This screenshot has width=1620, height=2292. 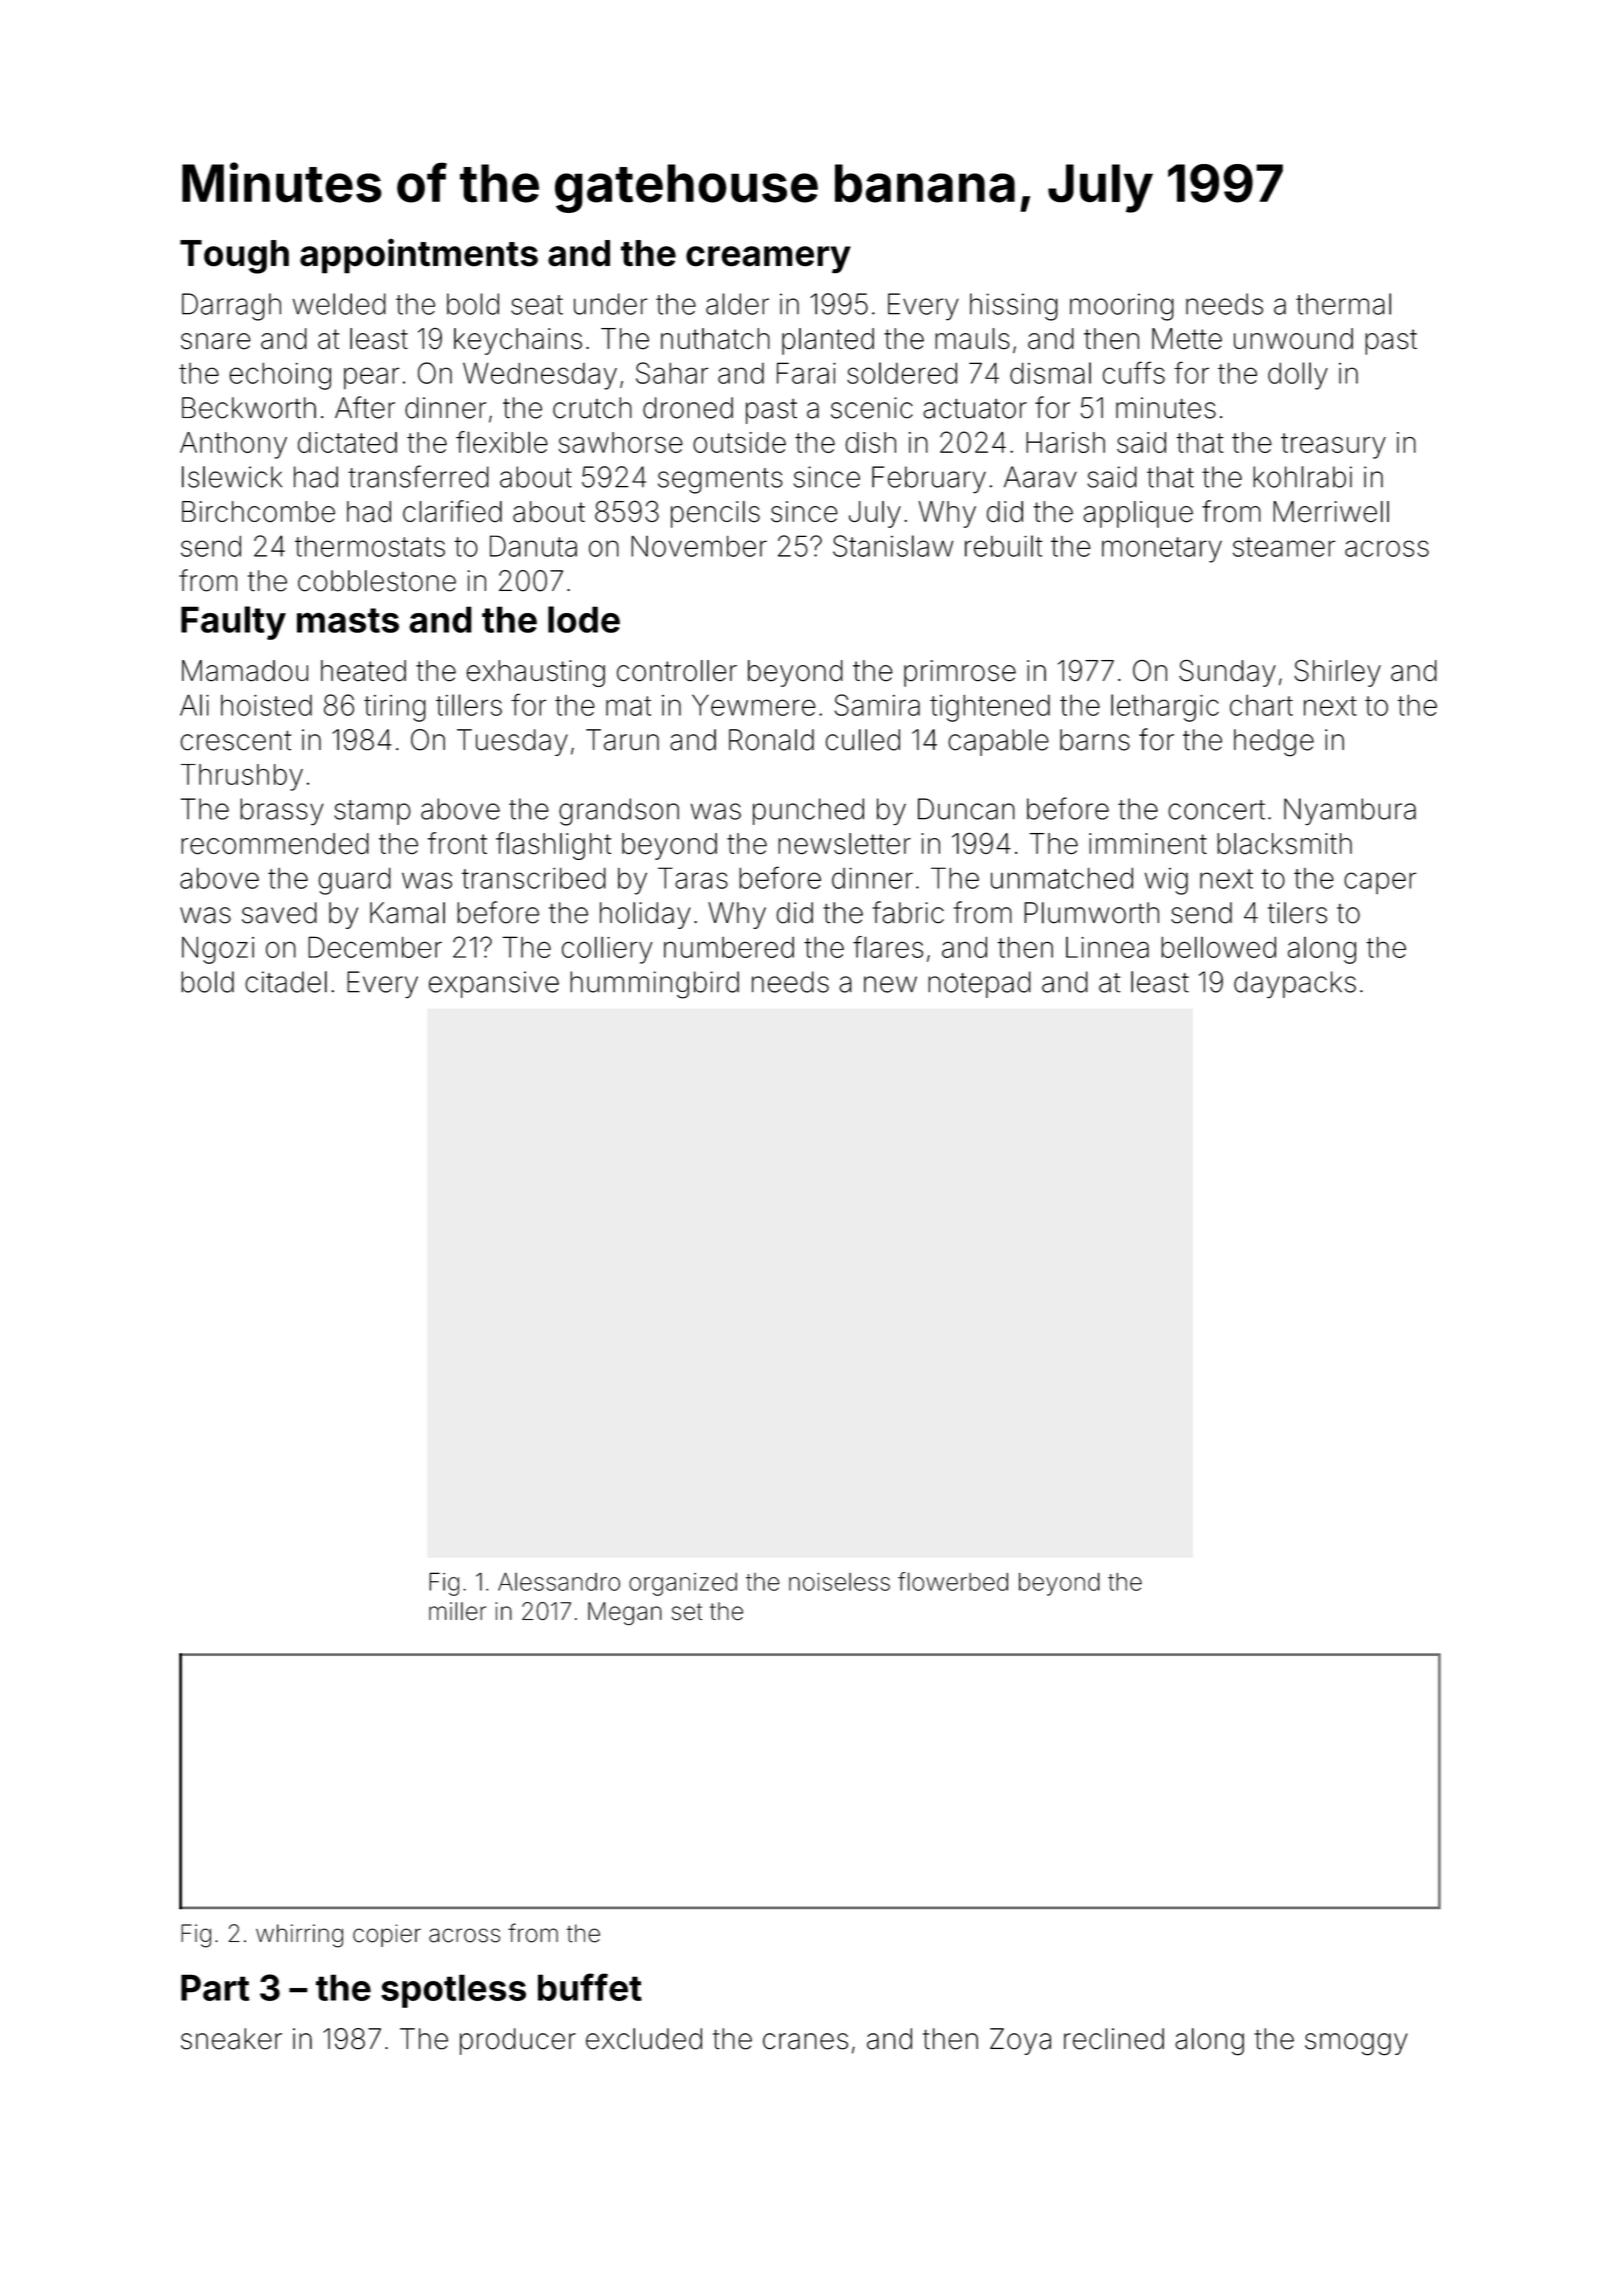 What do you see at coordinates (1065, 442) in the screenshot?
I see `Harish` at bounding box center [1065, 442].
